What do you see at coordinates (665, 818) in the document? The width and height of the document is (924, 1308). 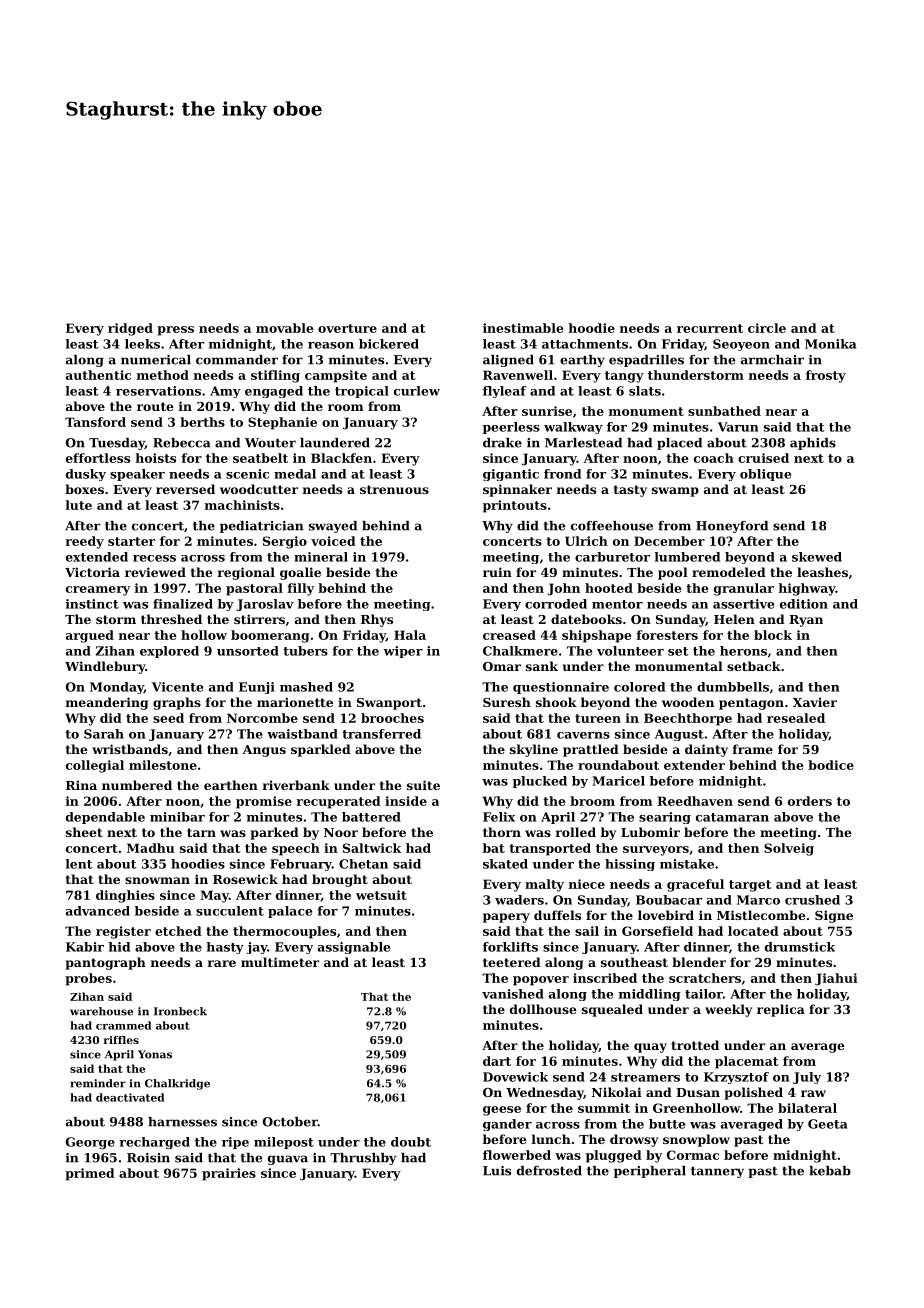 I see `searing` at bounding box center [665, 818].
